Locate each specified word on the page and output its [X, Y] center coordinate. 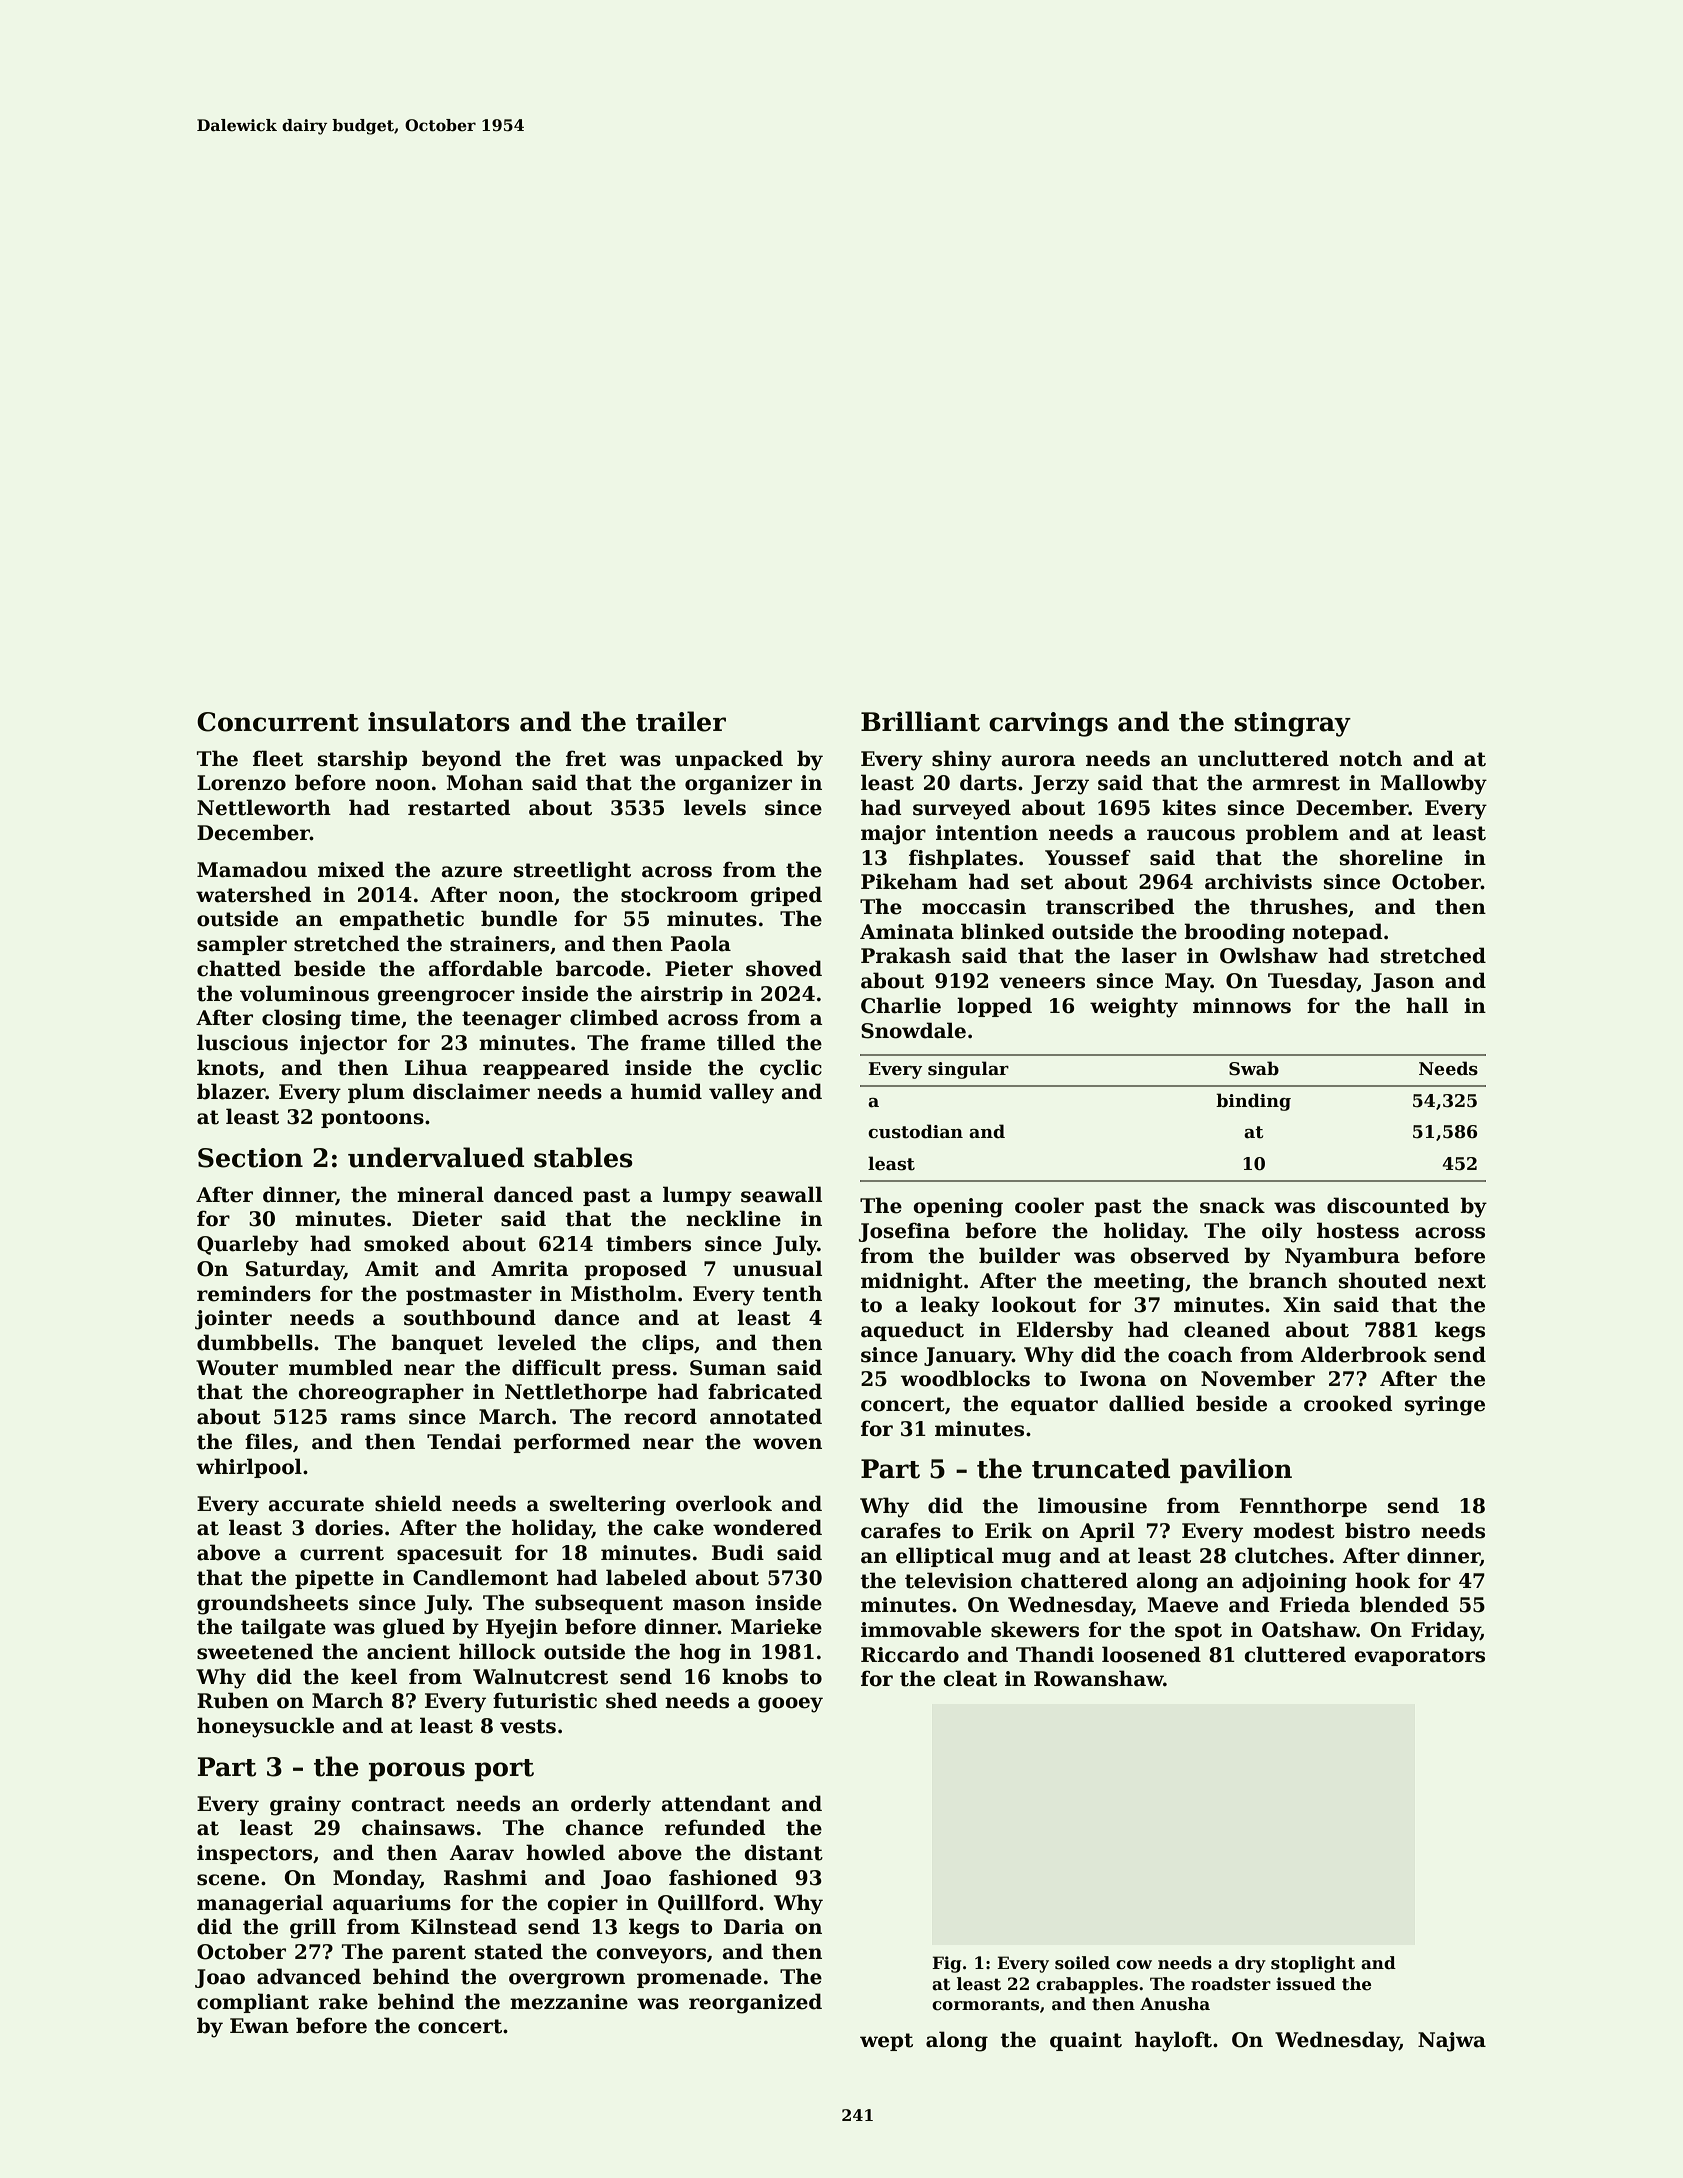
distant [783, 1852]
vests [528, 1726]
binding [1253, 1102]
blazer [231, 1091]
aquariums [392, 1904]
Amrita [529, 1269]
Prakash [906, 955]
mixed [351, 869]
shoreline [1391, 857]
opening [958, 1208]
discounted [1388, 1205]
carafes [901, 1530]
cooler [1049, 1205]
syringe [1445, 1406]
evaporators [1419, 1657]
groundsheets [272, 1604]
